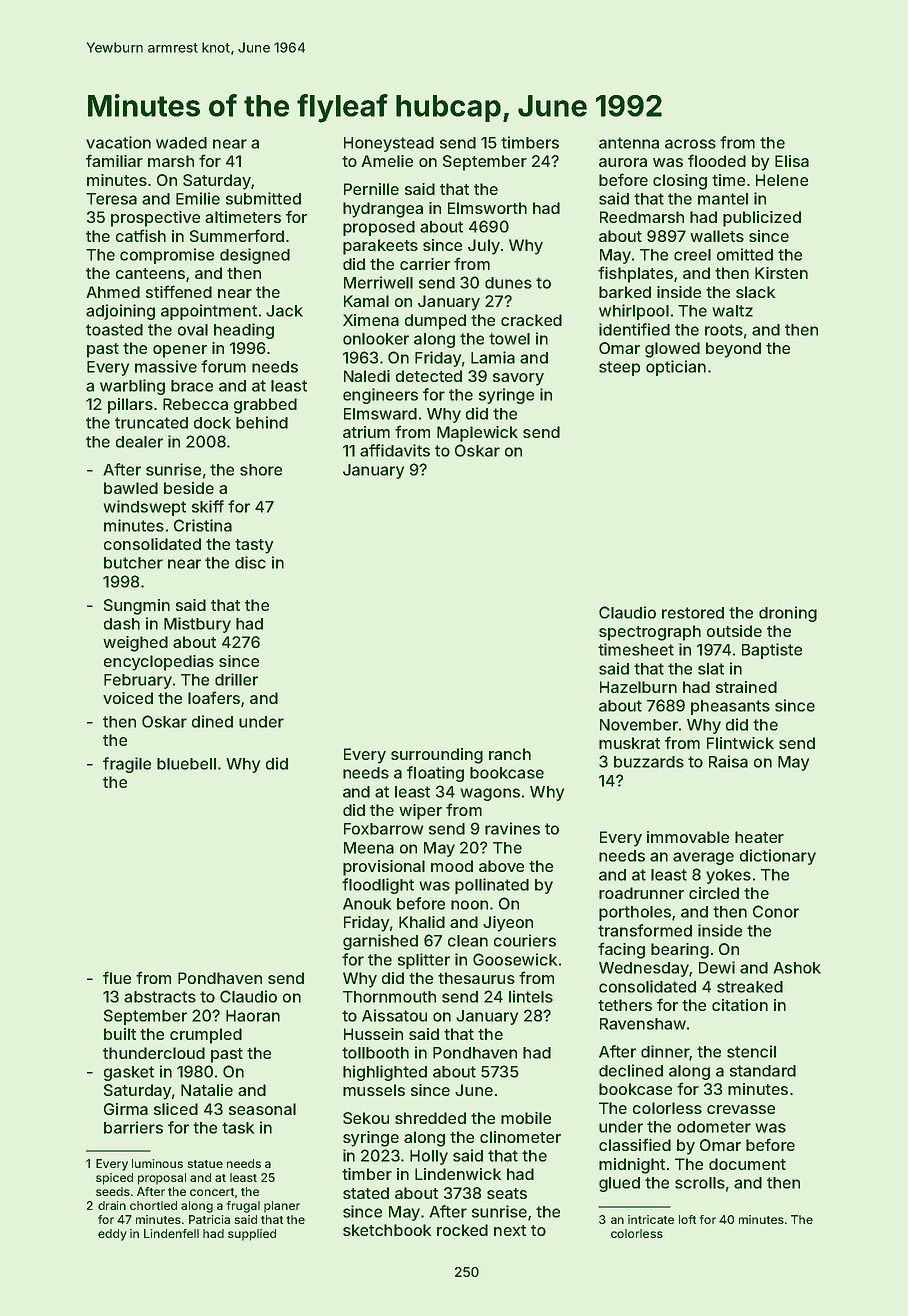 The image size is (908, 1316). What do you see at coordinates (181, 143) in the page?
I see `waded` at bounding box center [181, 143].
